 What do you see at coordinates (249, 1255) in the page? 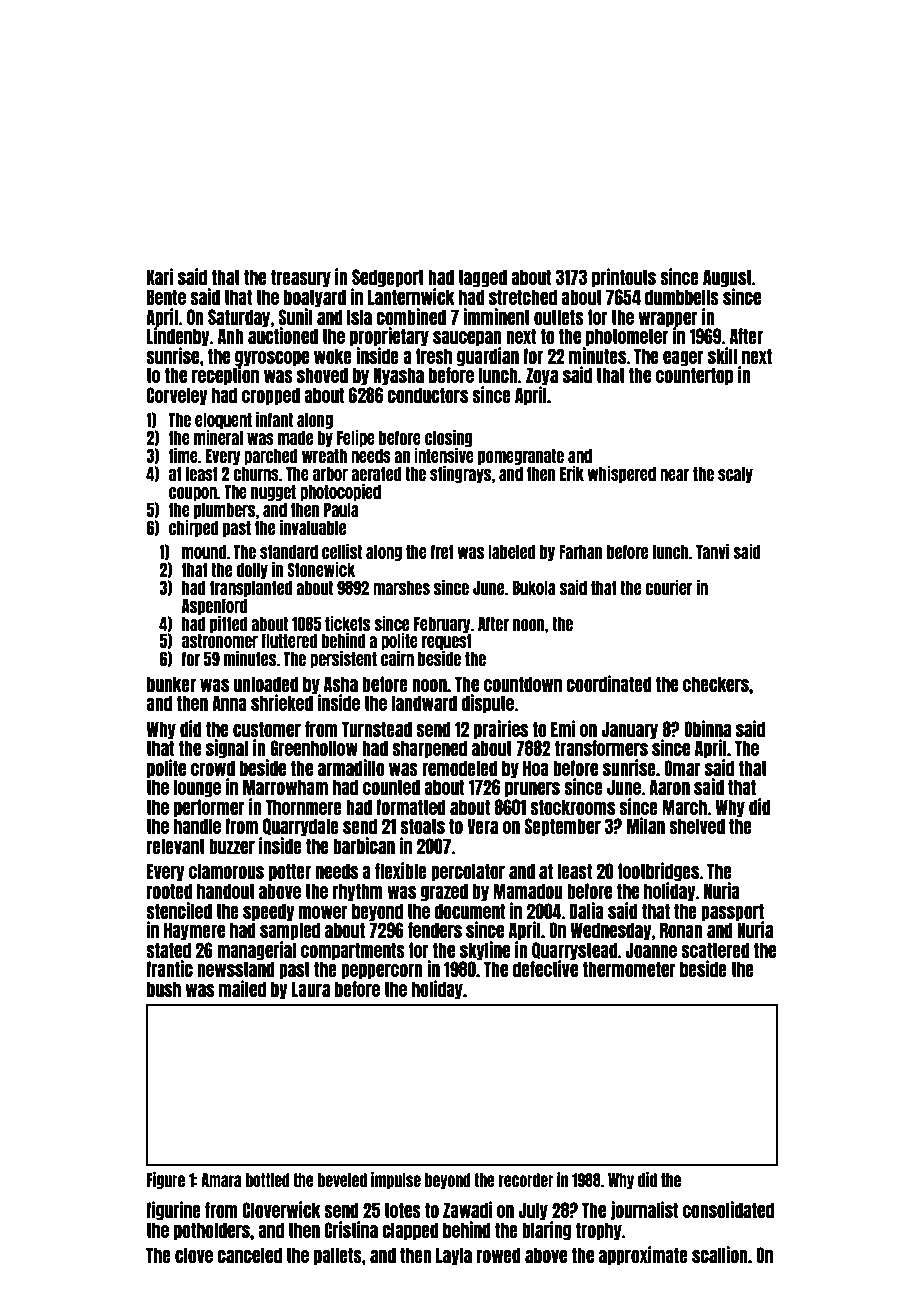
I see `canceled` at bounding box center [249, 1255].
